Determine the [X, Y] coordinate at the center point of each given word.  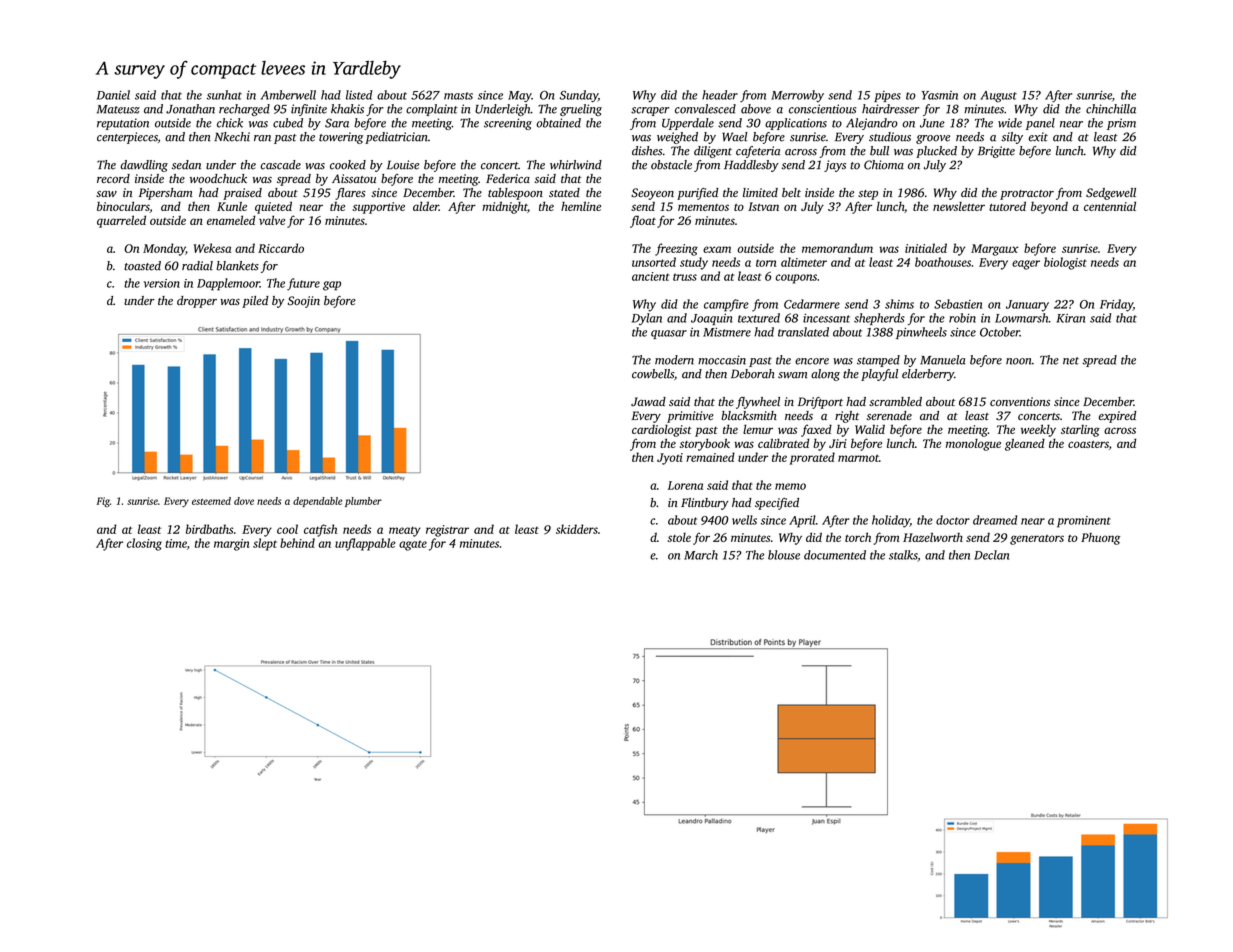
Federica [508, 178]
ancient [651, 276]
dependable [318, 502]
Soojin [304, 302]
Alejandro [872, 124]
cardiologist [662, 430]
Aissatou [354, 178]
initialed [926, 248]
